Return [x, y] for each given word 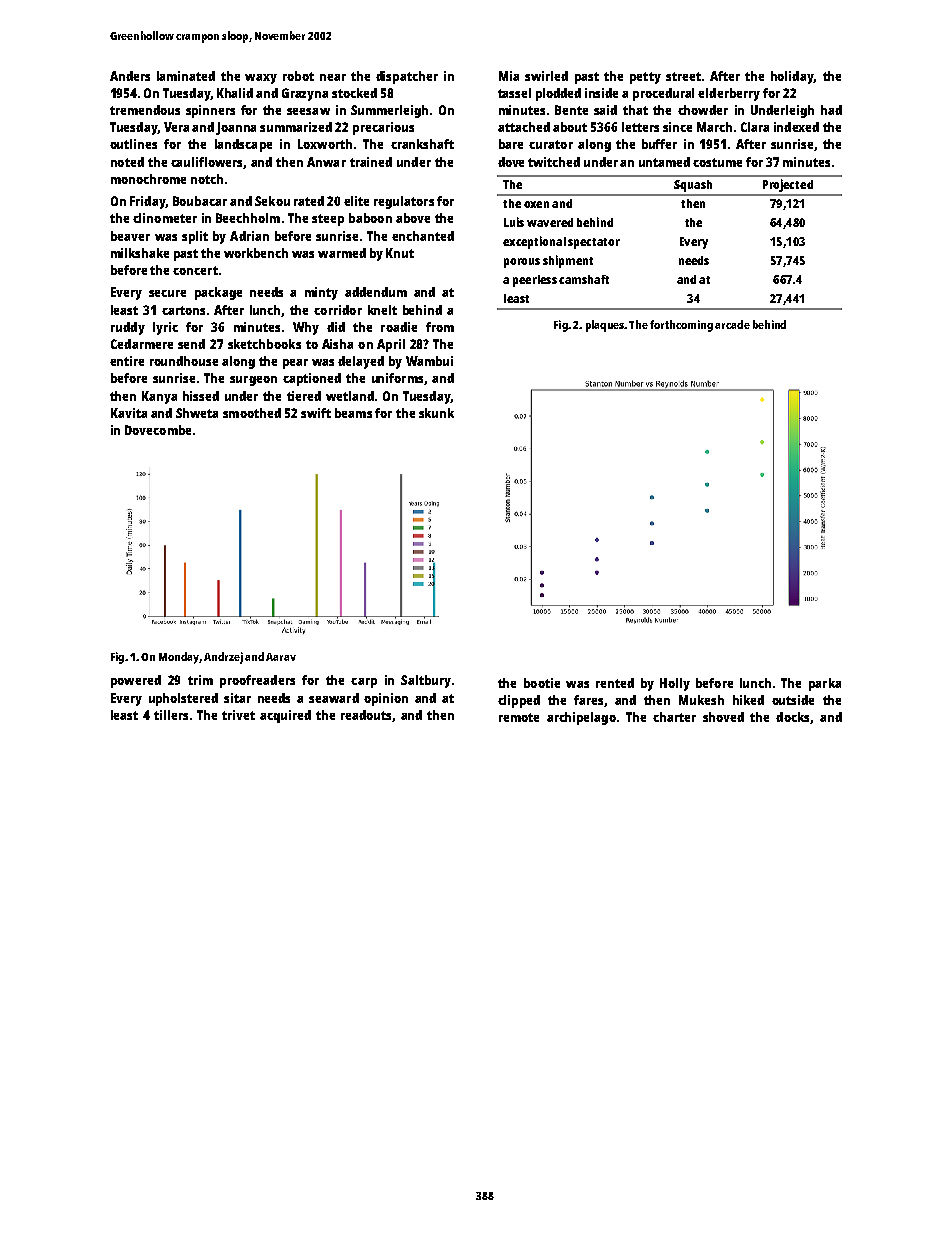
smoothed [252, 413]
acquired [285, 716]
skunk [436, 413]
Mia [509, 76]
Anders [130, 76]
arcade [732, 324]
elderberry [729, 94]
